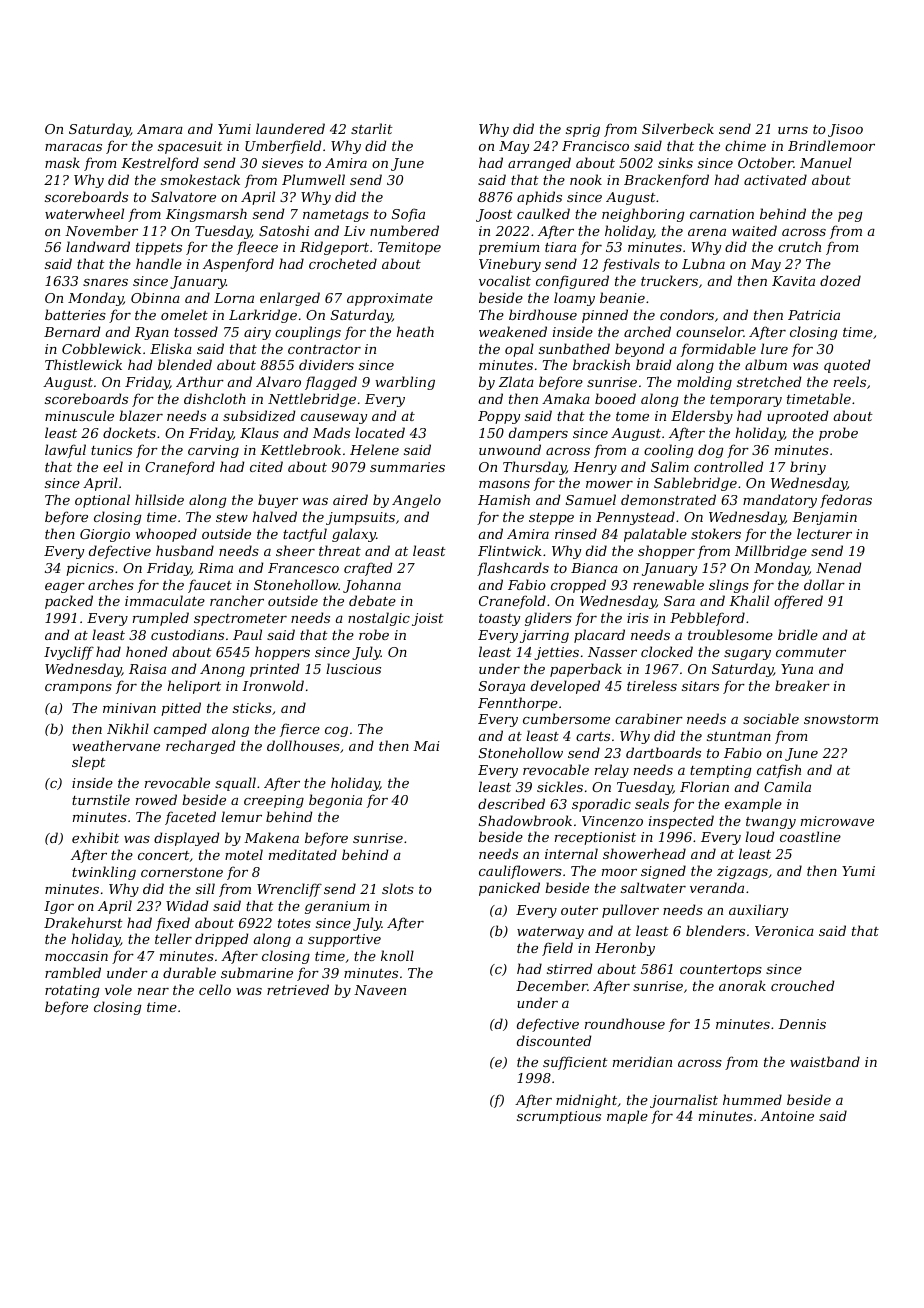 This image has height=1308, width=924. Describe the element at coordinates (416, 501) in the image. I see `Angelo` at that location.
